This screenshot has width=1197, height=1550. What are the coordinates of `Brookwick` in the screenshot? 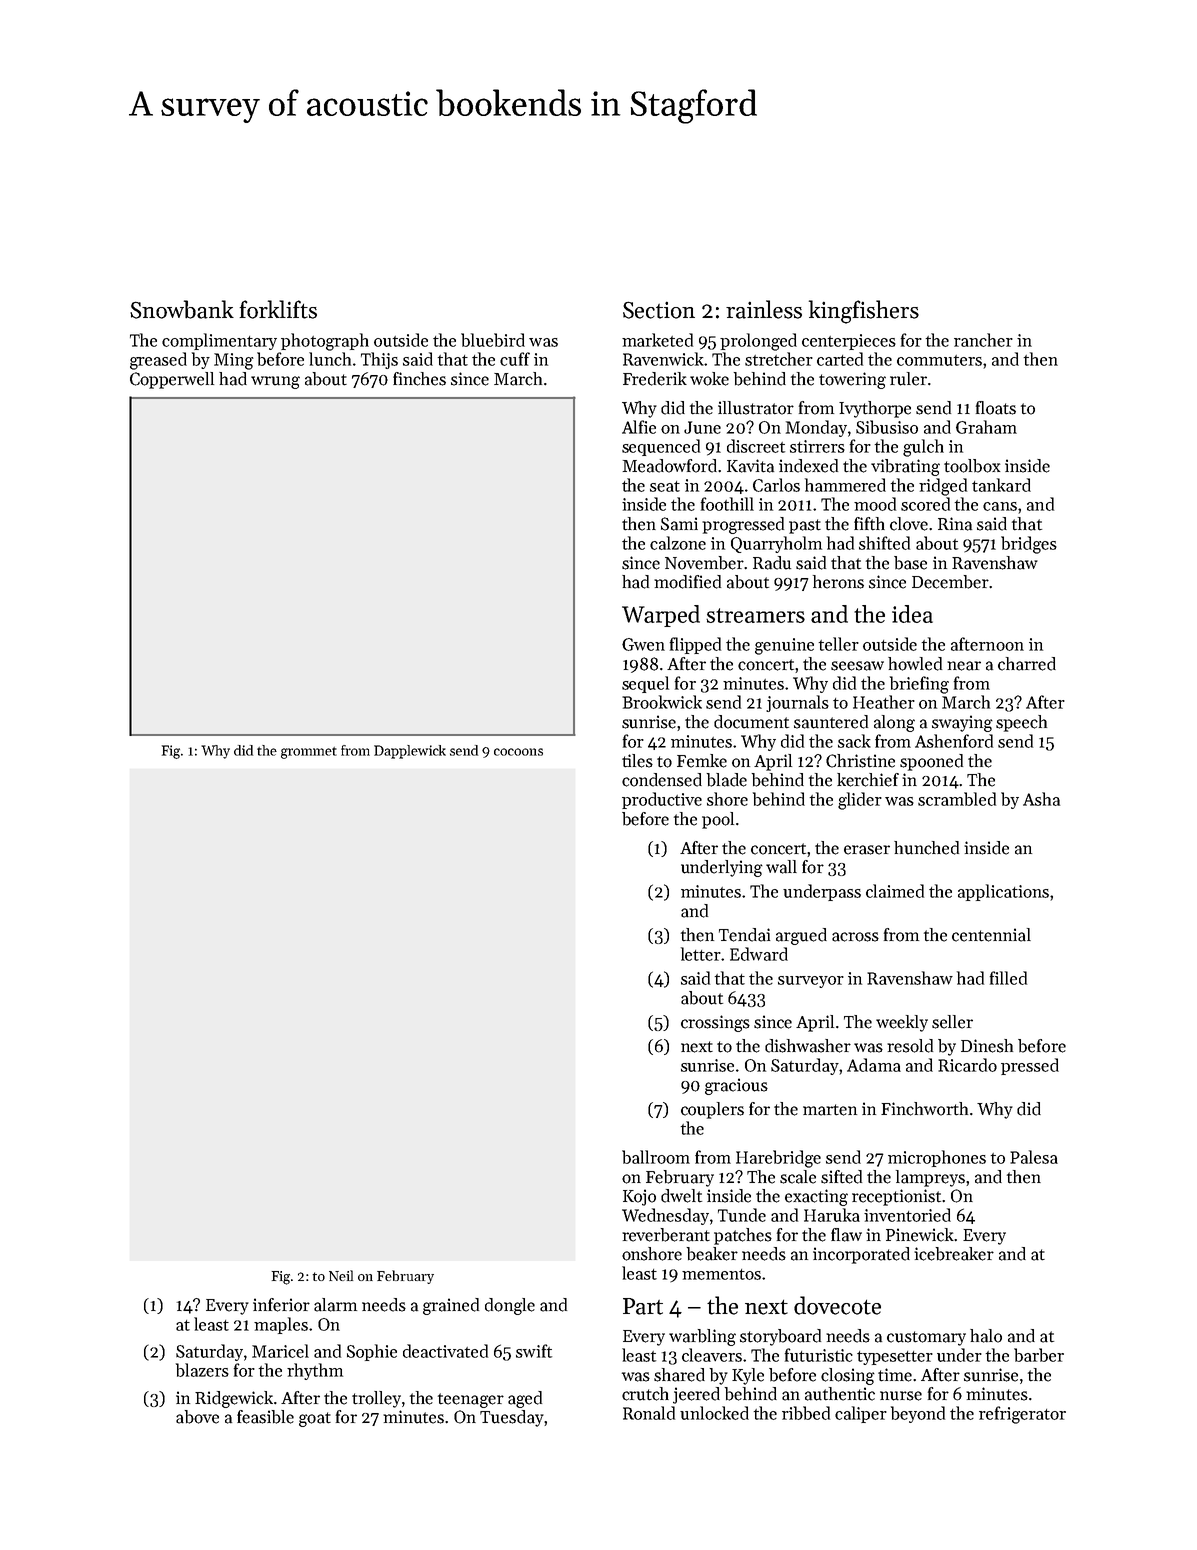 It's located at (662, 702).
